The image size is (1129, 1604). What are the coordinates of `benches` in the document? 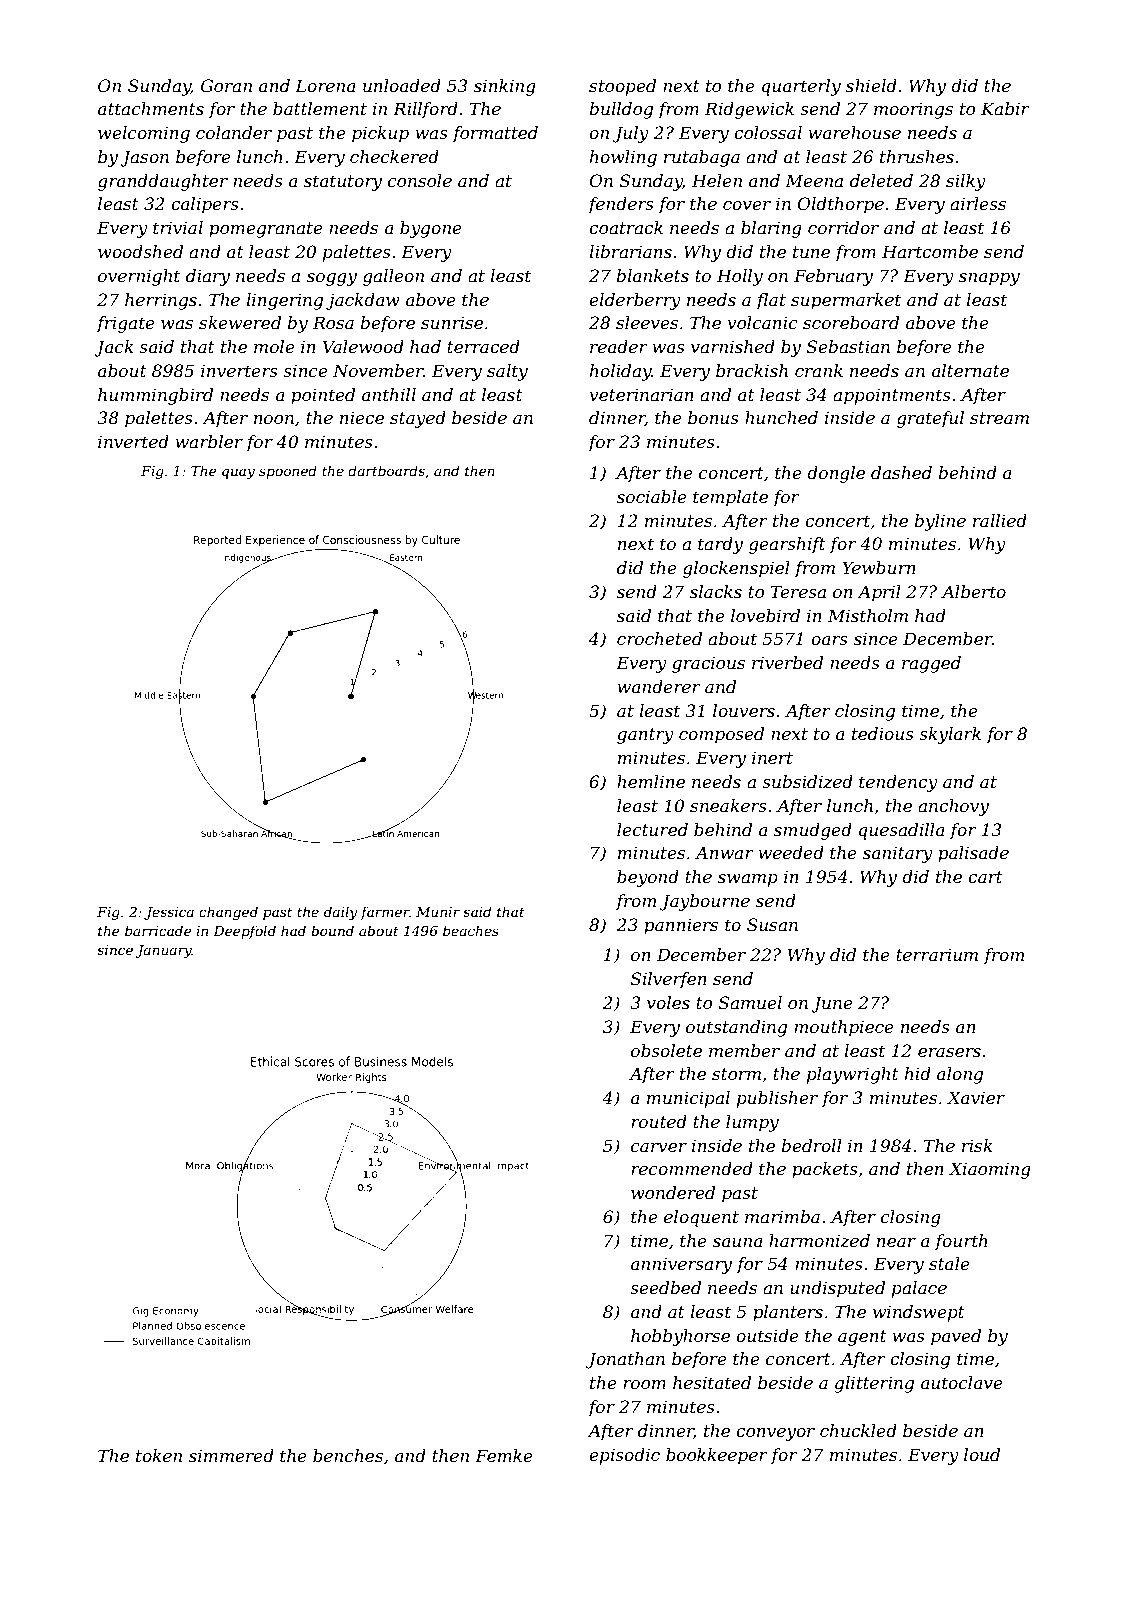 It's located at (348, 1455).
